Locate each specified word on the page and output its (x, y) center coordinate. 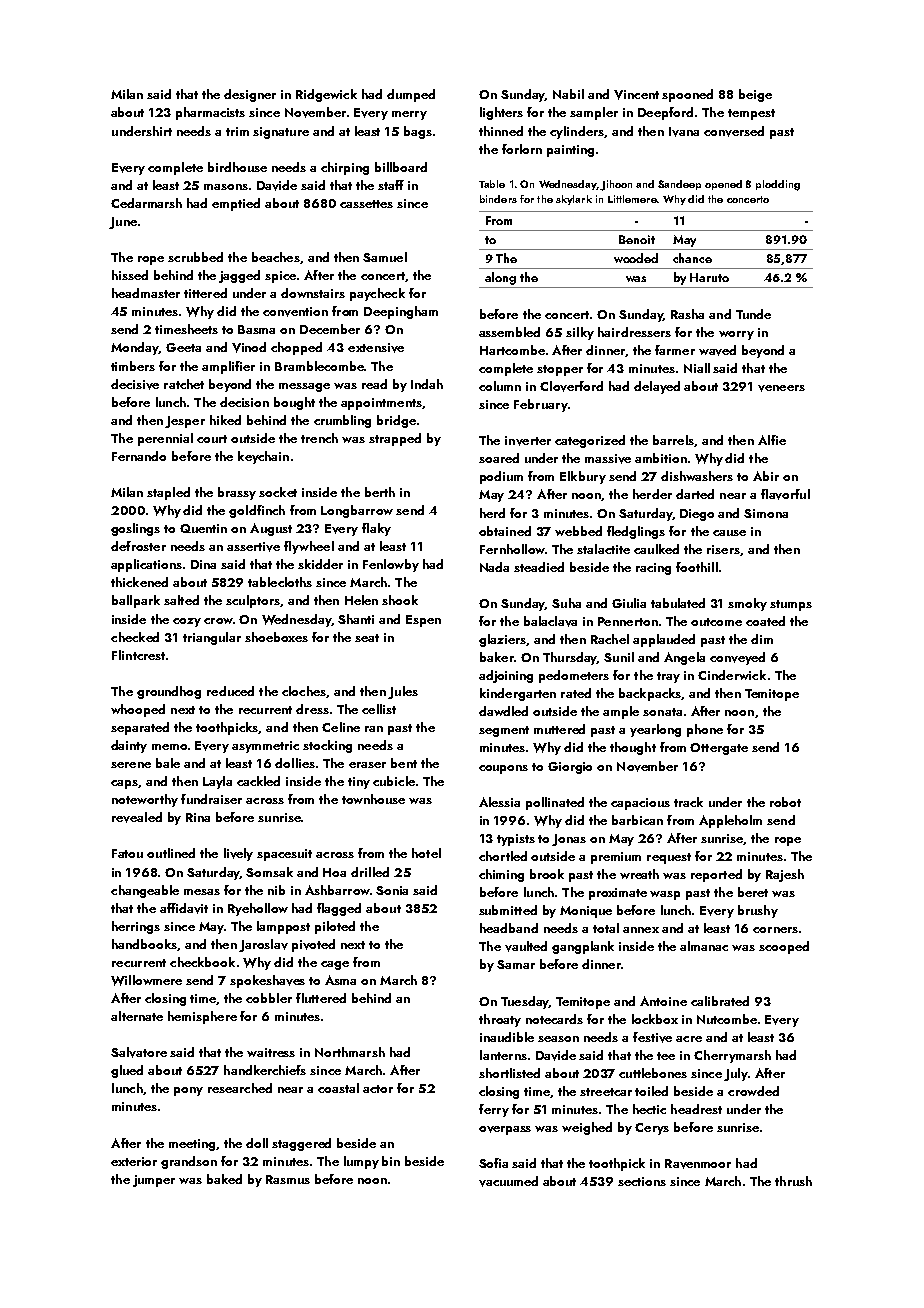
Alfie (772, 440)
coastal (338, 1088)
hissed (130, 275)
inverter (528, 441)
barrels (673, 440)
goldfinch (257, 511)
